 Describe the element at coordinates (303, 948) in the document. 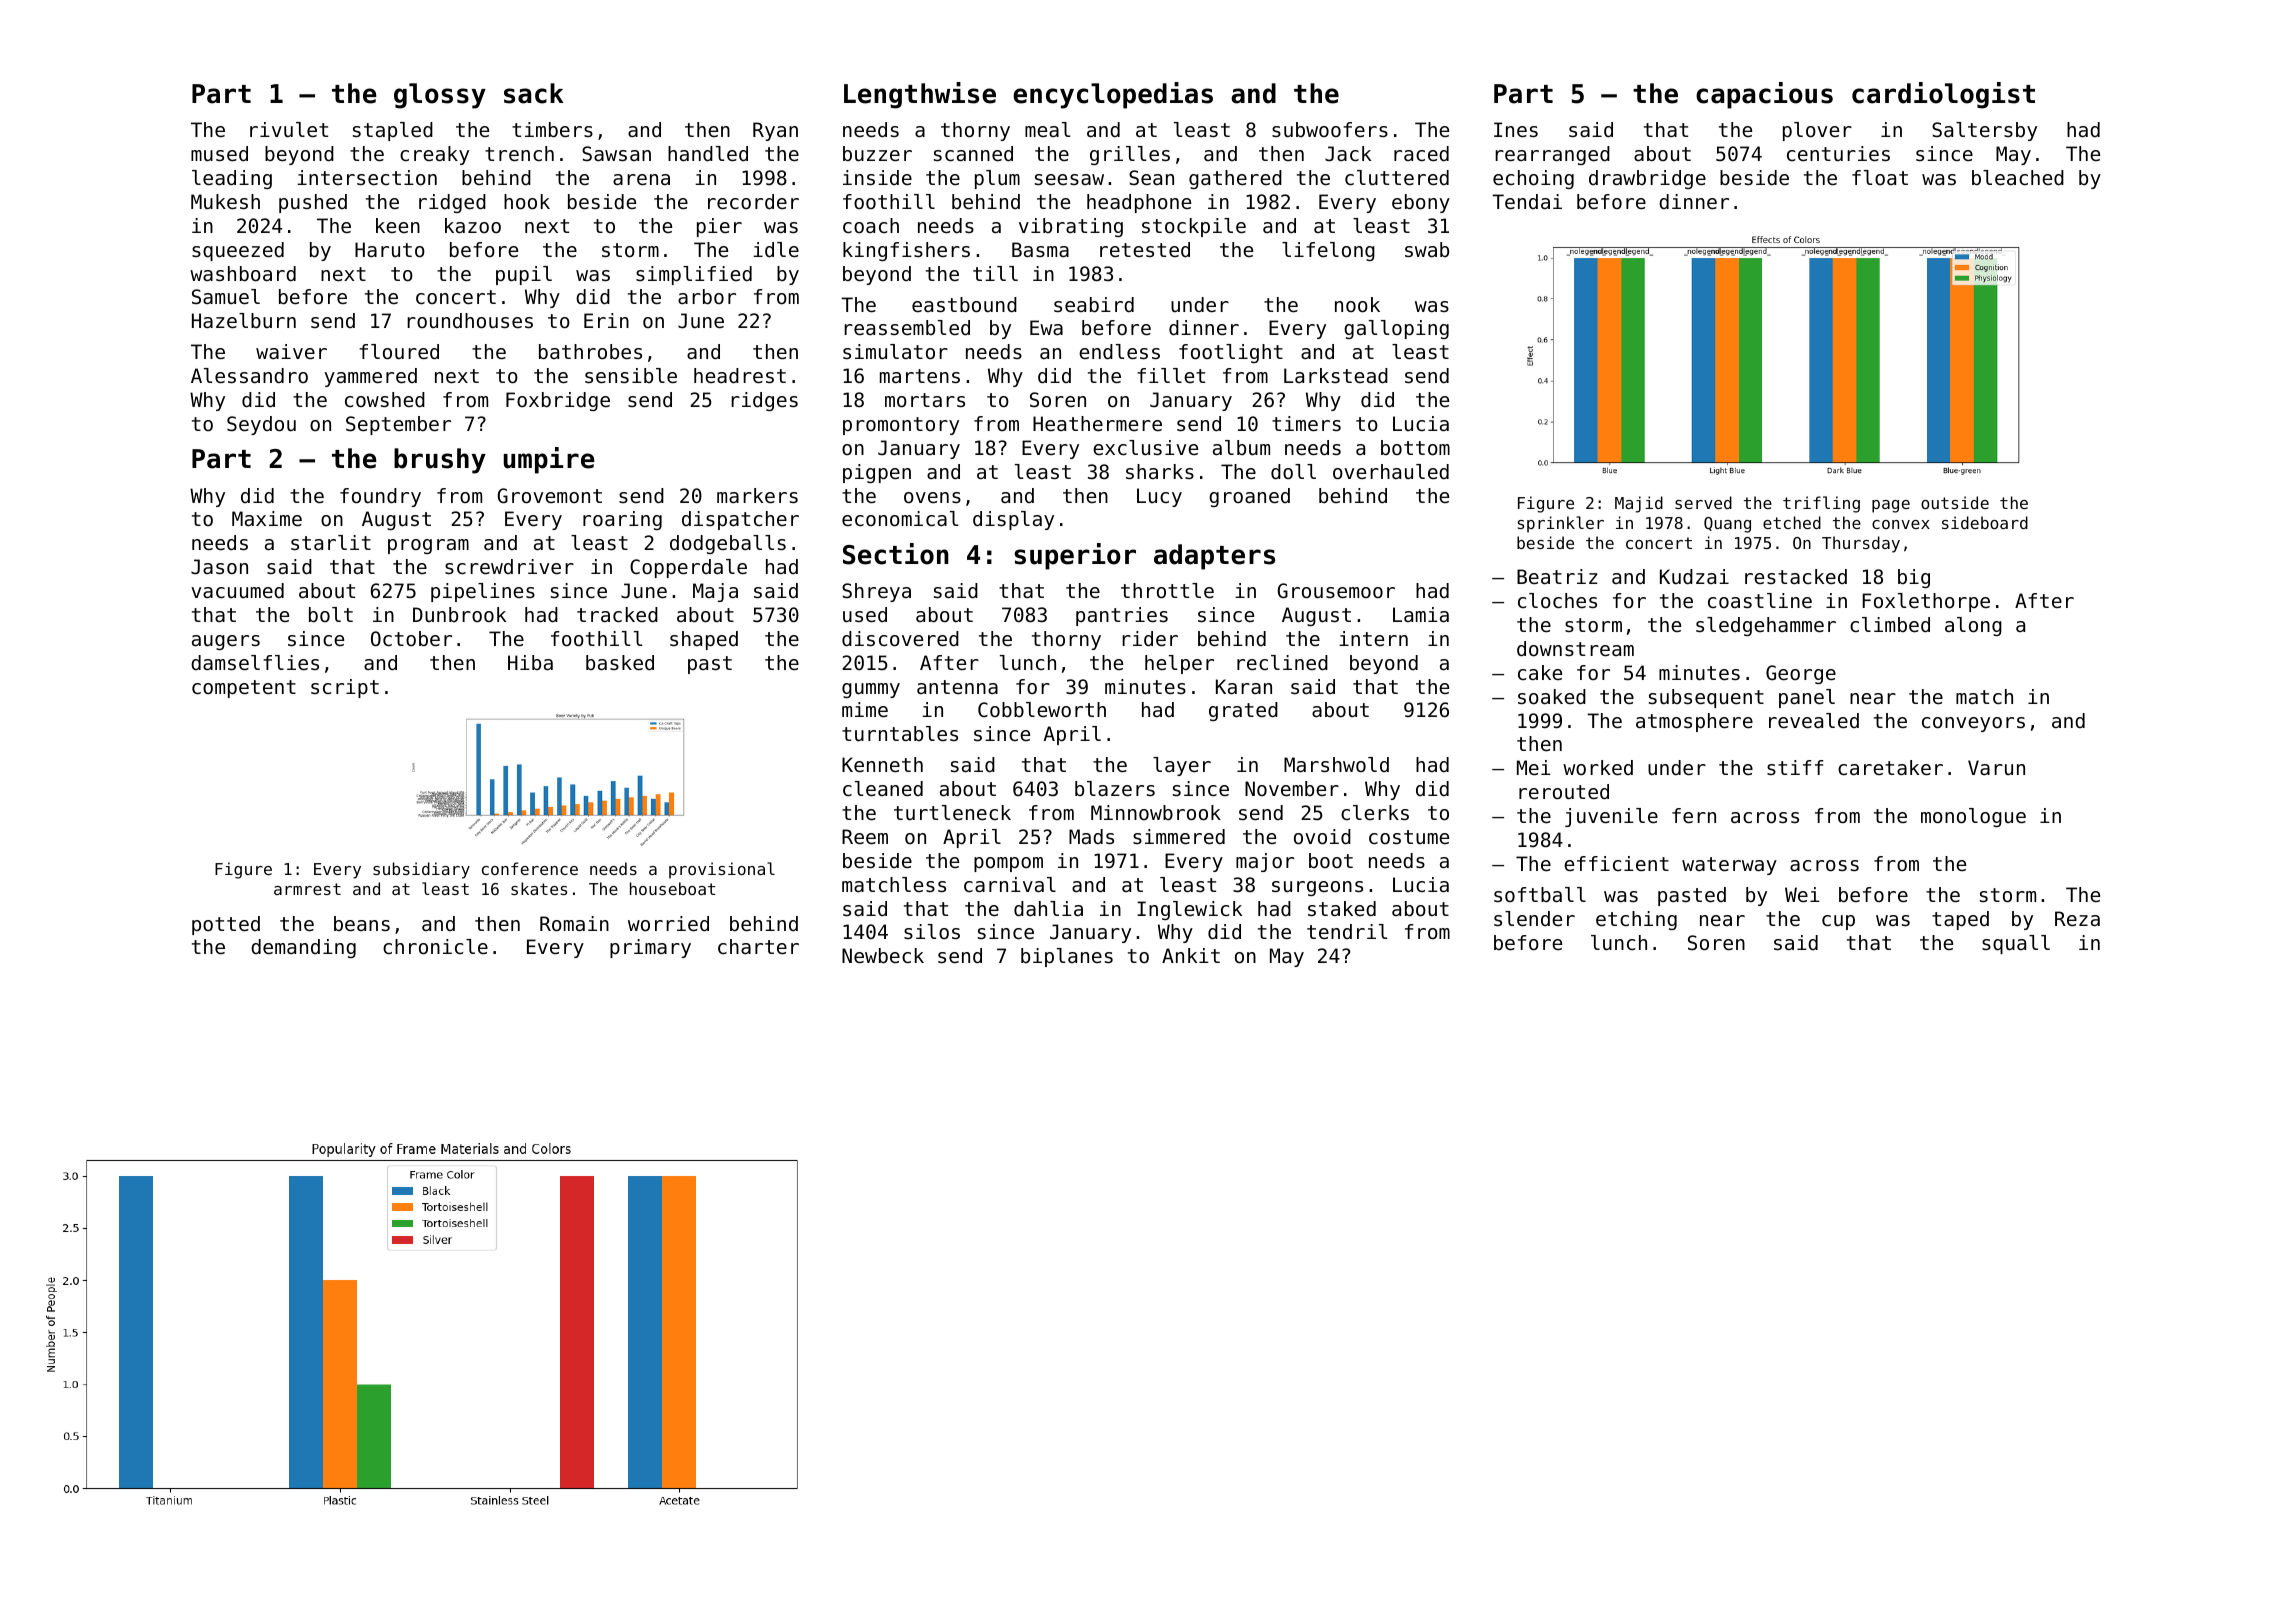

I see `demanding` at that location.
